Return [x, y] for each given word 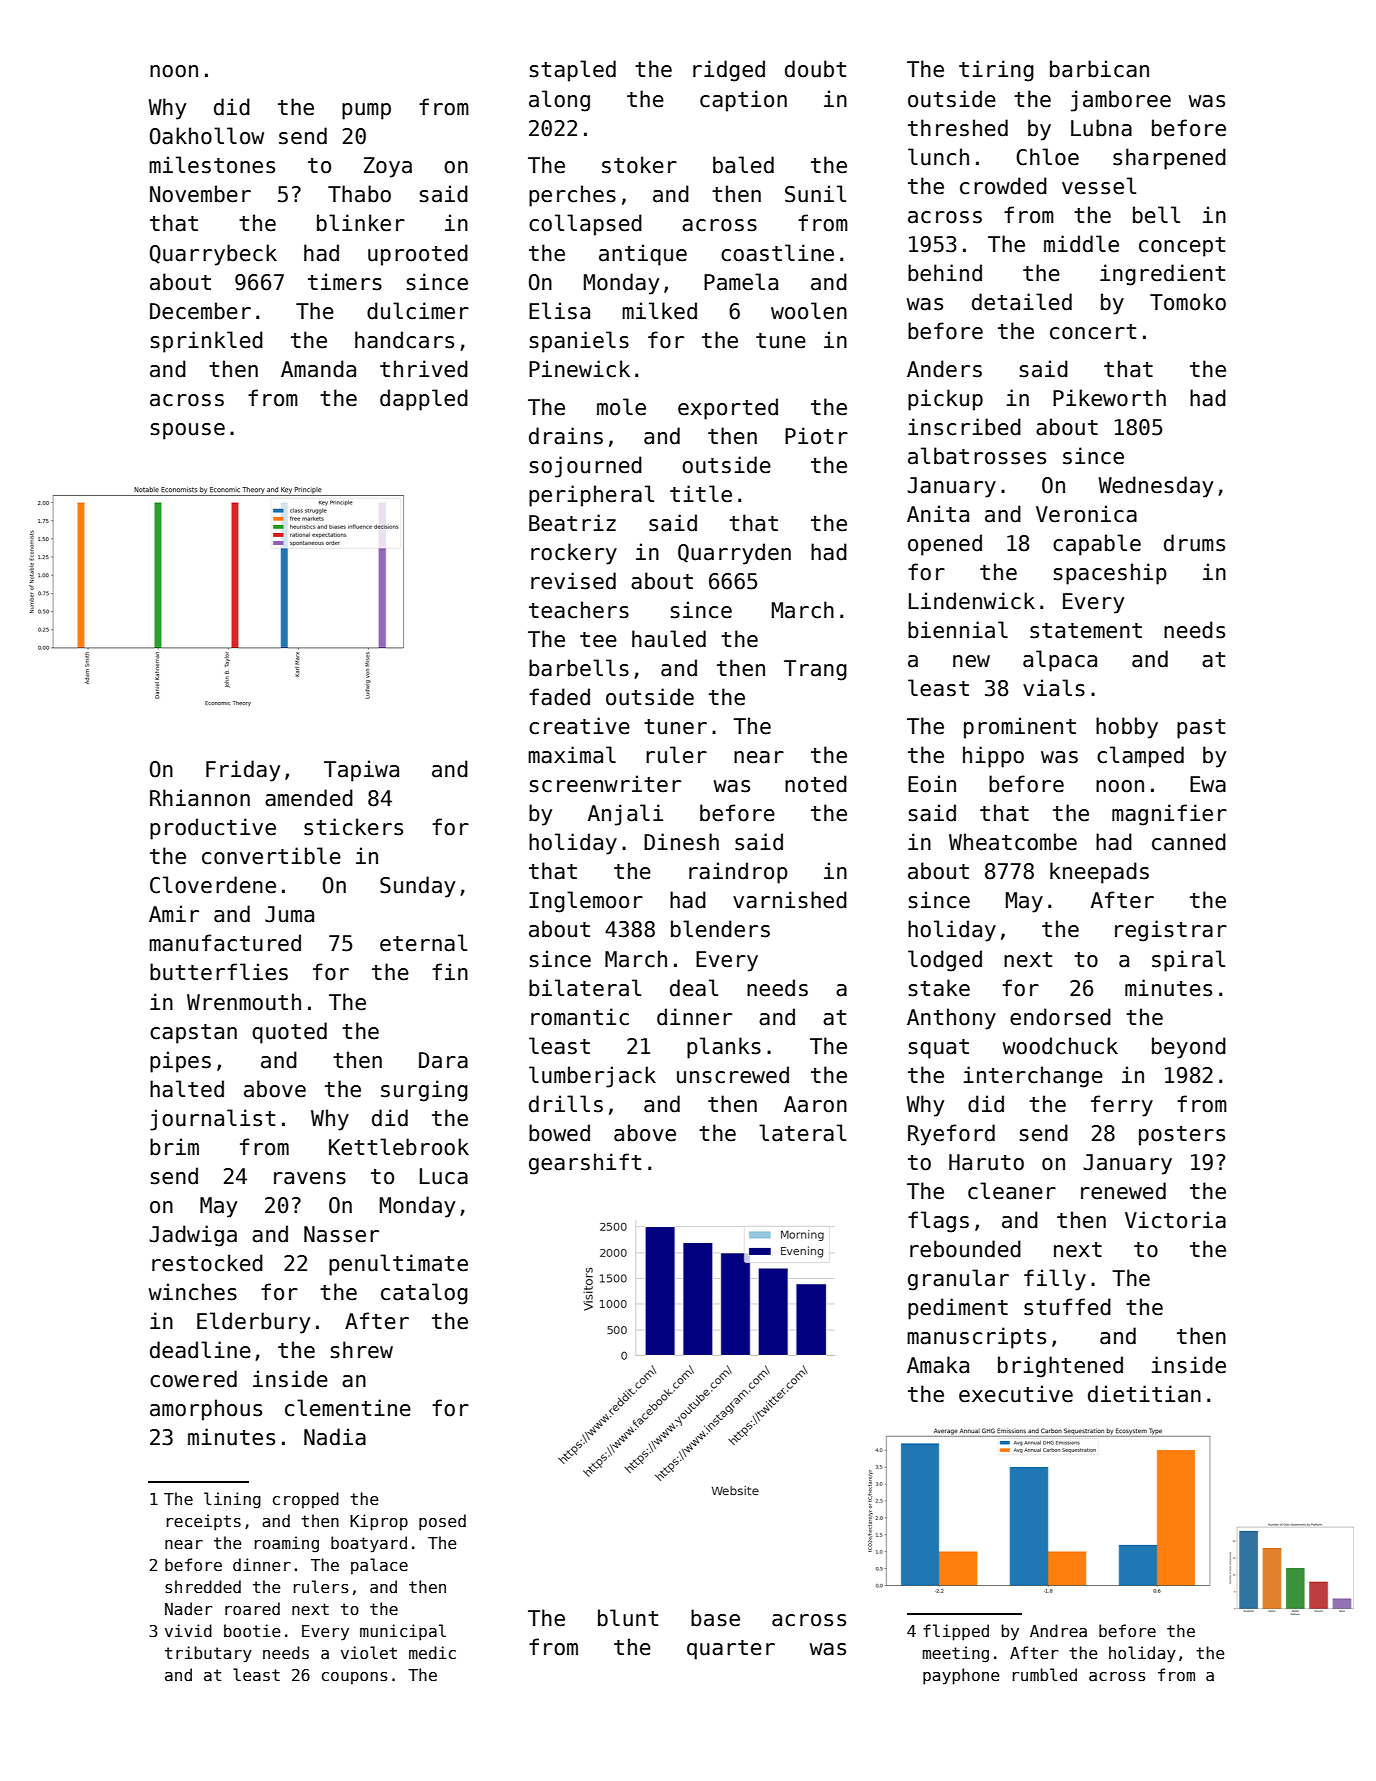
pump [366, 111]
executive [1016, 1394]
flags [938, 1222]
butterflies [219, 972]
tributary [208, 1654]
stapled [573, 71]
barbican [1099, 69]
